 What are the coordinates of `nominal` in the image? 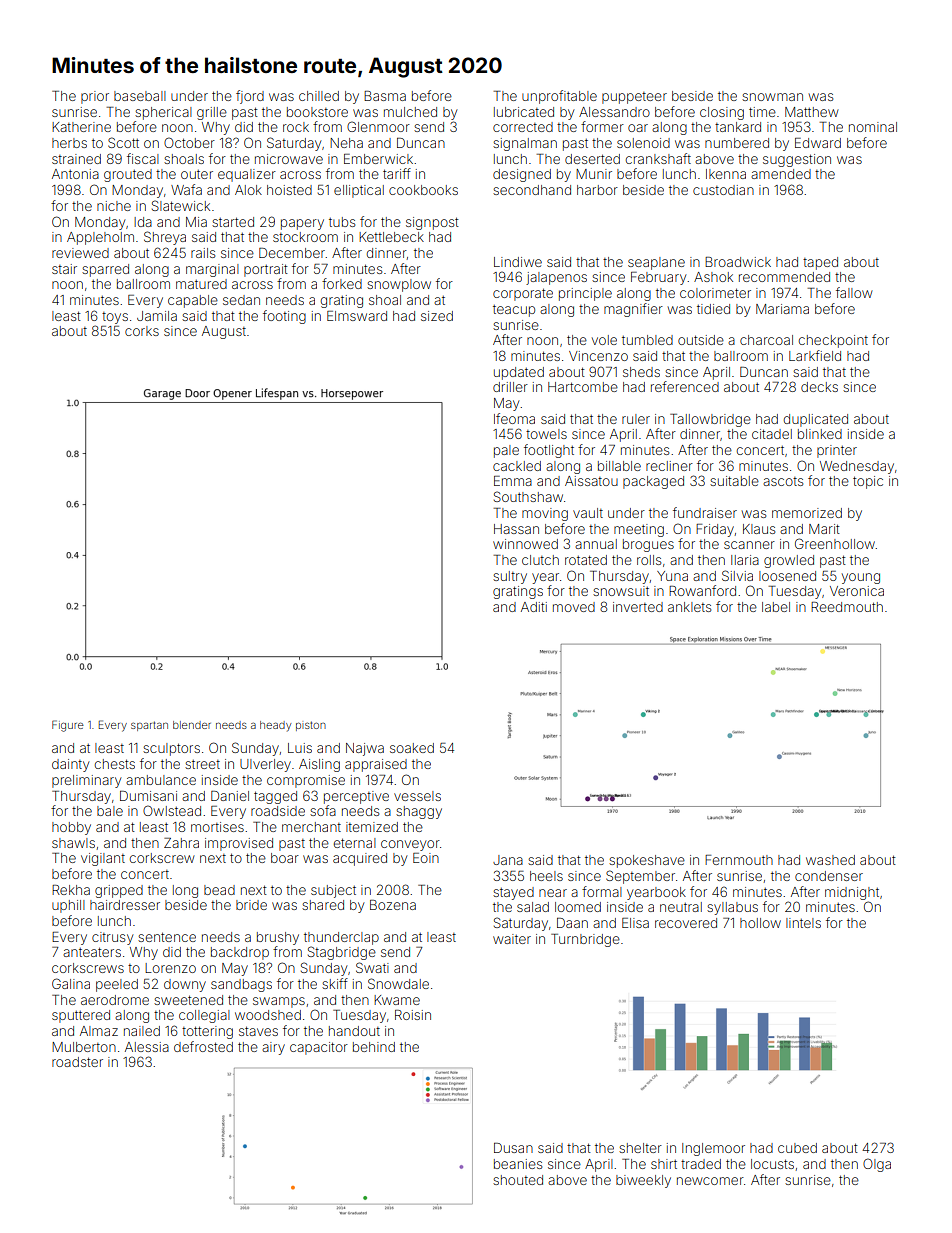 It's located at (873, 127).
